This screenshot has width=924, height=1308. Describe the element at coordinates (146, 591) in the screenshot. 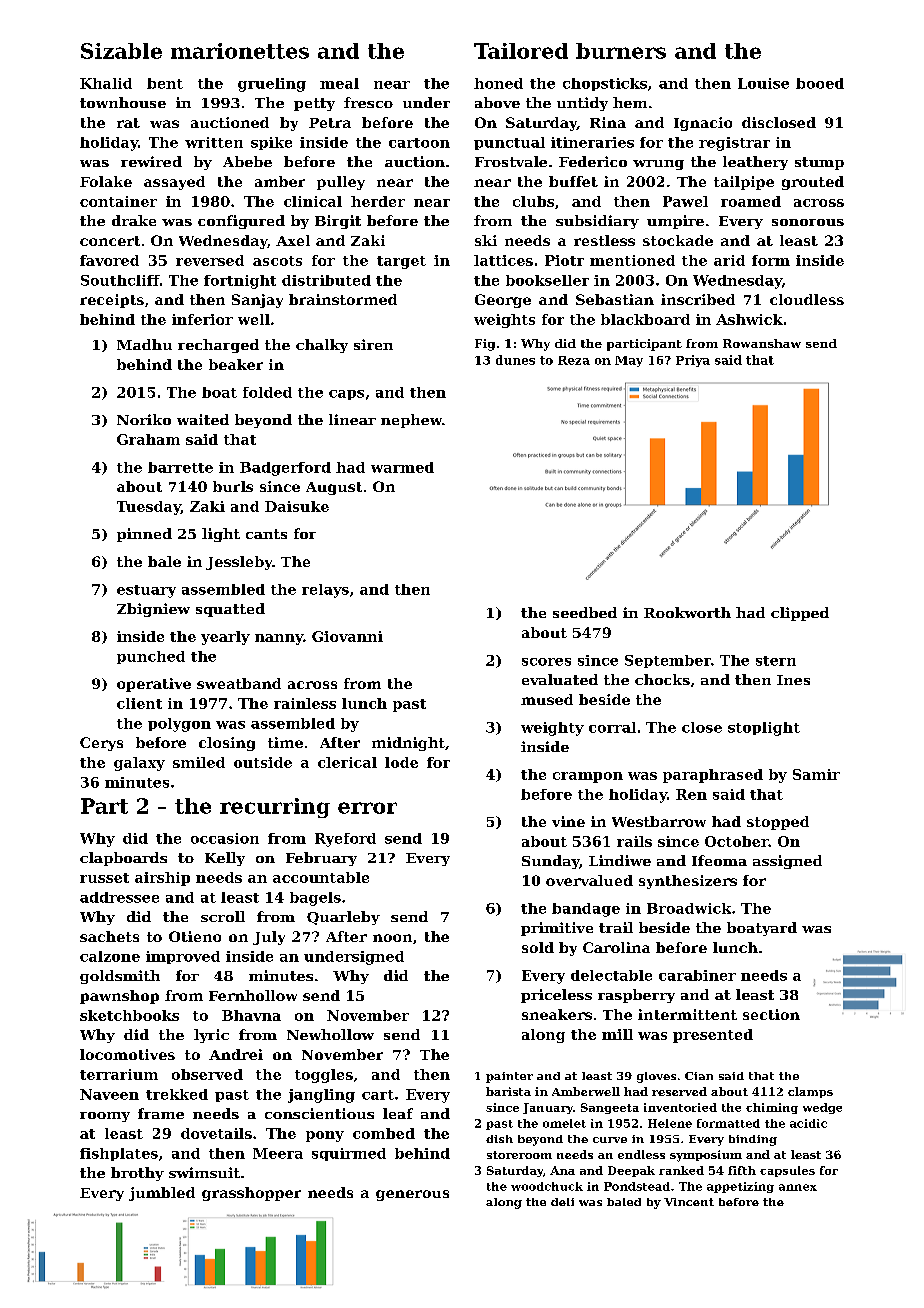

I see `estuary` at that location.
